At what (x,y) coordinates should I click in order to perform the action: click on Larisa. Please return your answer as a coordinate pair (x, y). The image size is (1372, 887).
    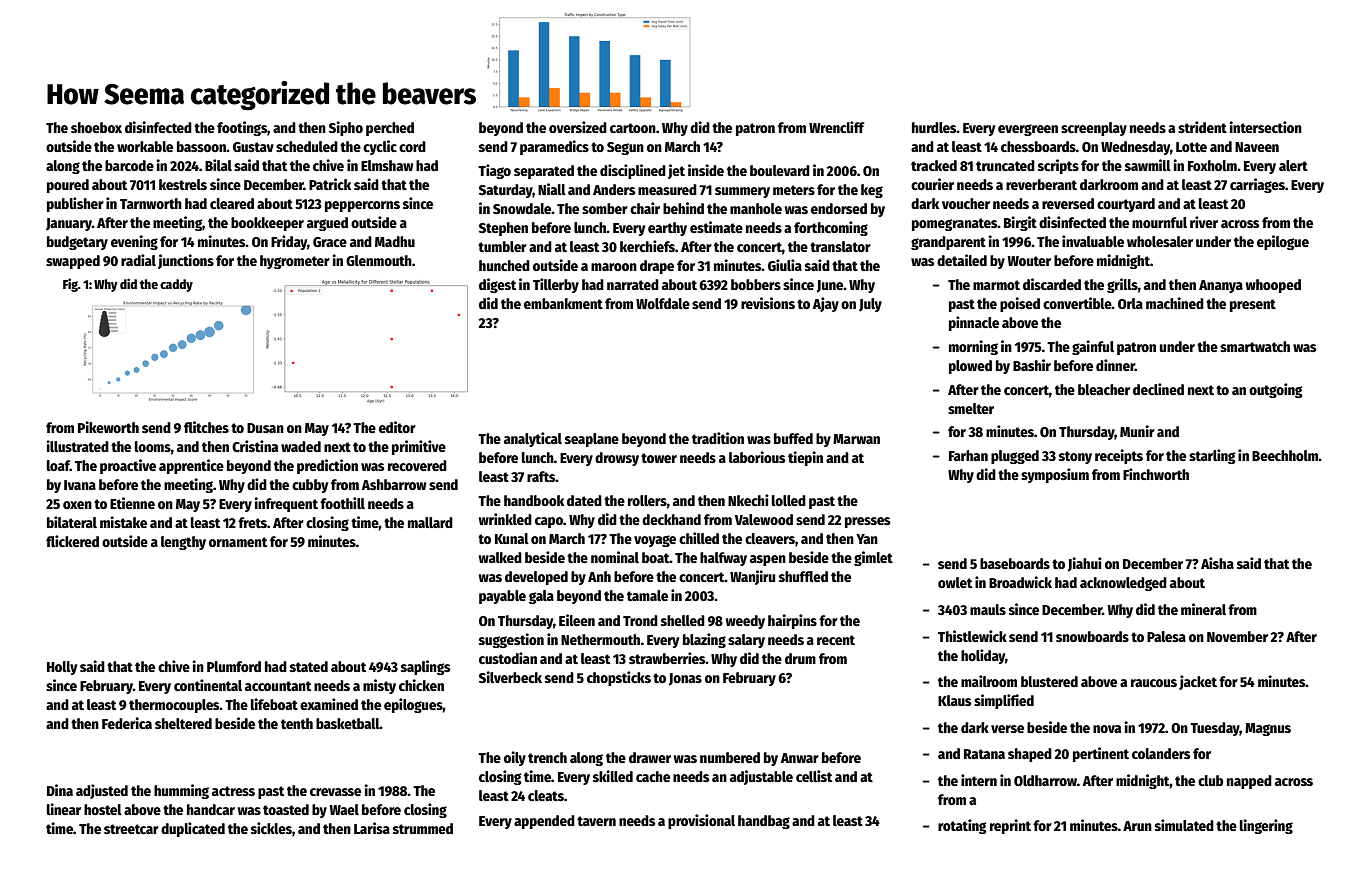
    Looking at the image, I should click on (372, 828).
